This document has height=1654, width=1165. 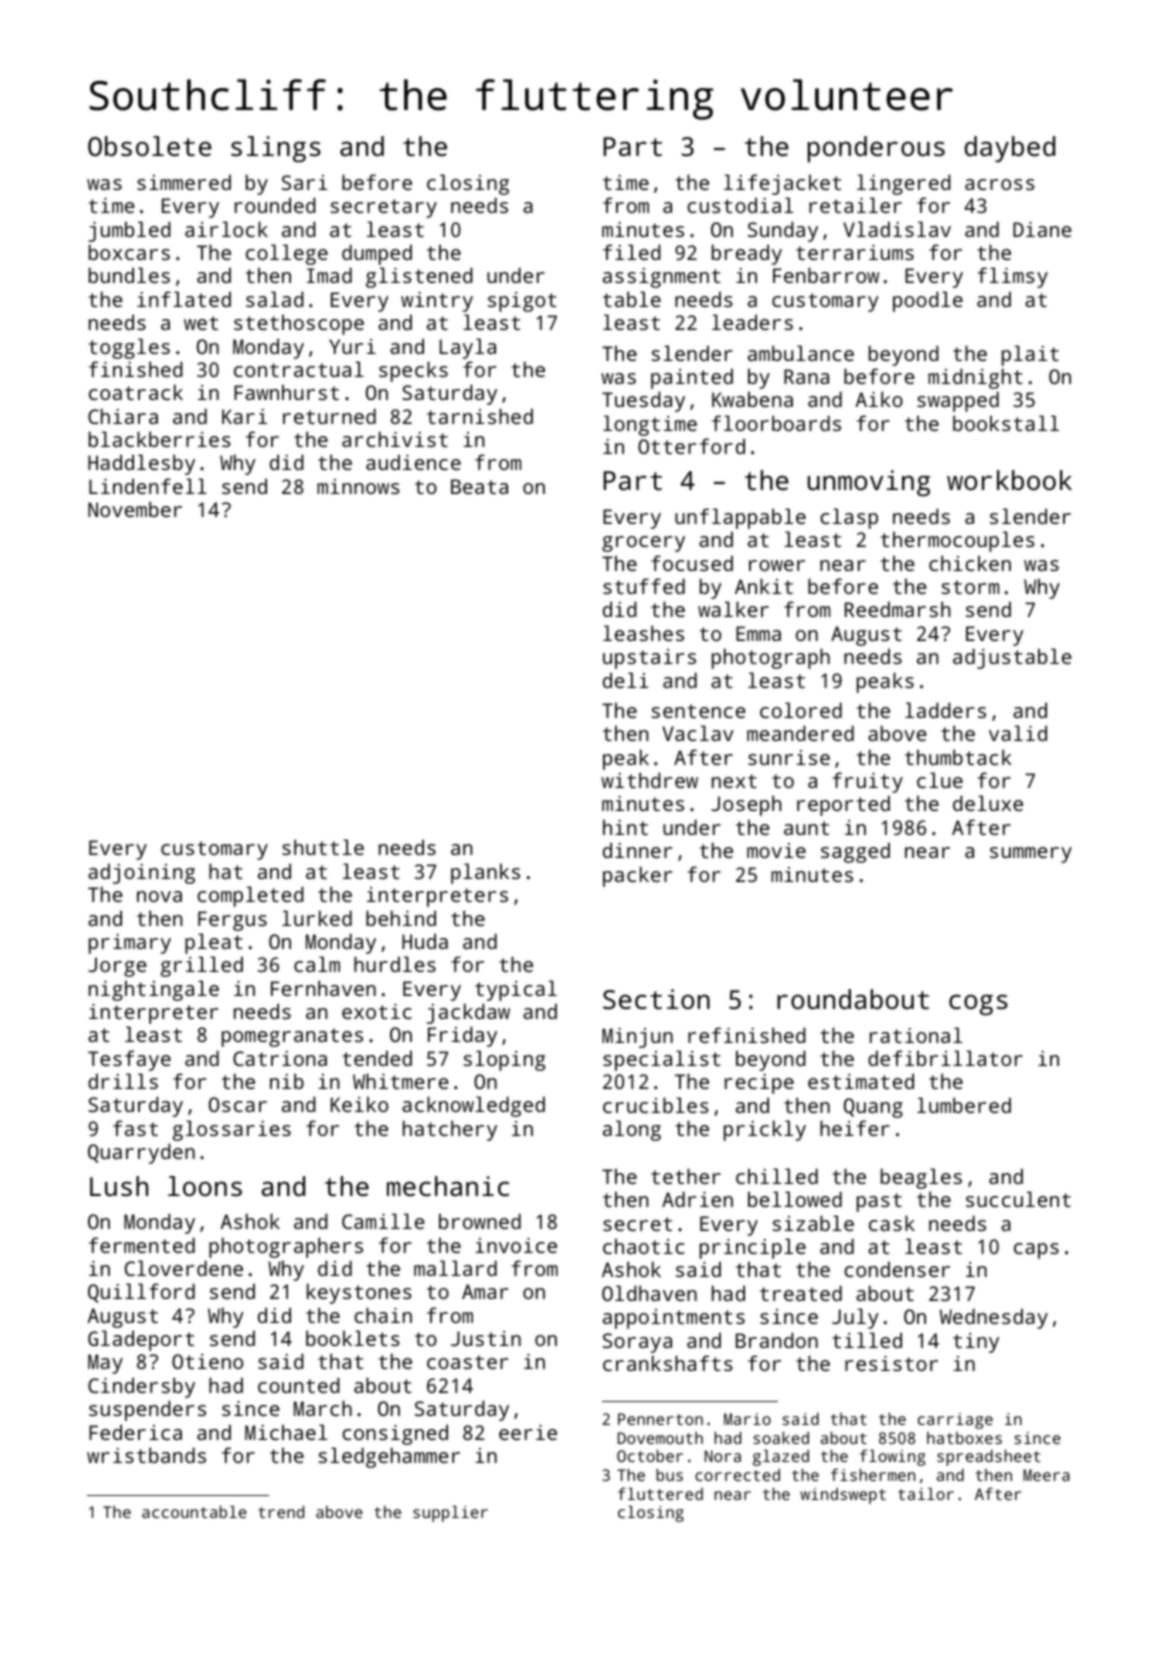 I want to click on assignment, so click(x=662, y=278).
